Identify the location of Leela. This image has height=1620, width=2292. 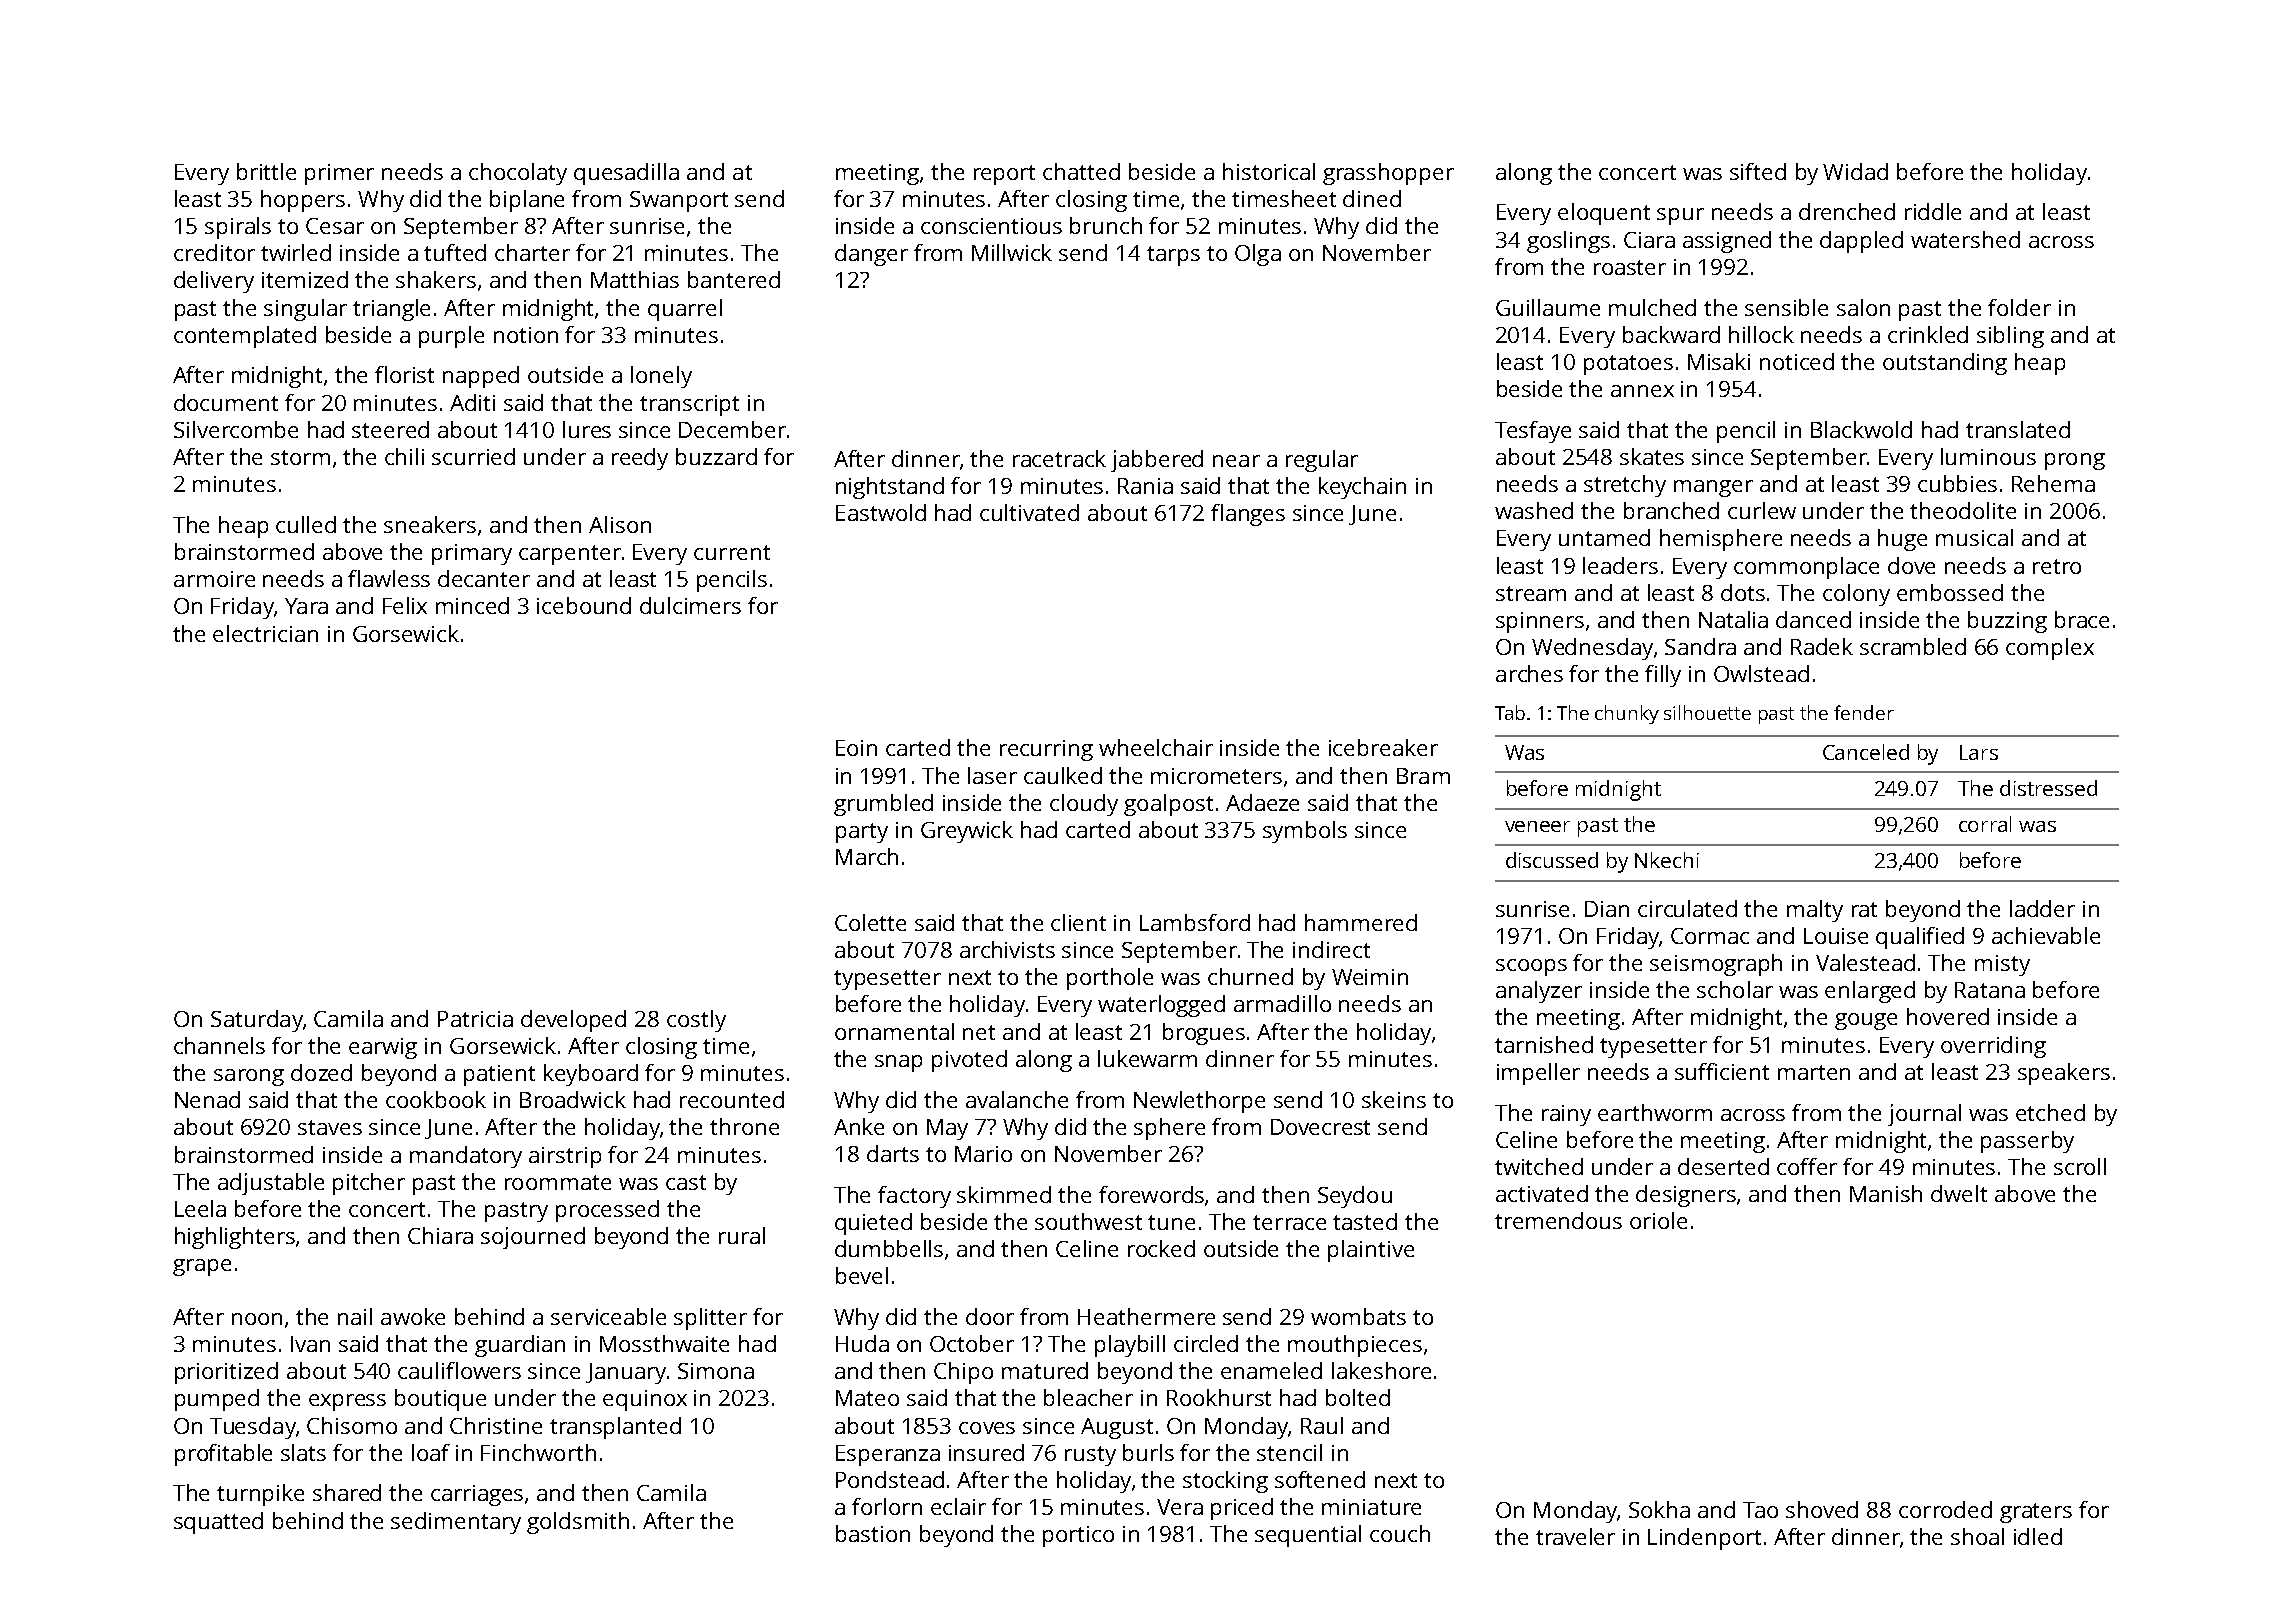
(200, 1208).
